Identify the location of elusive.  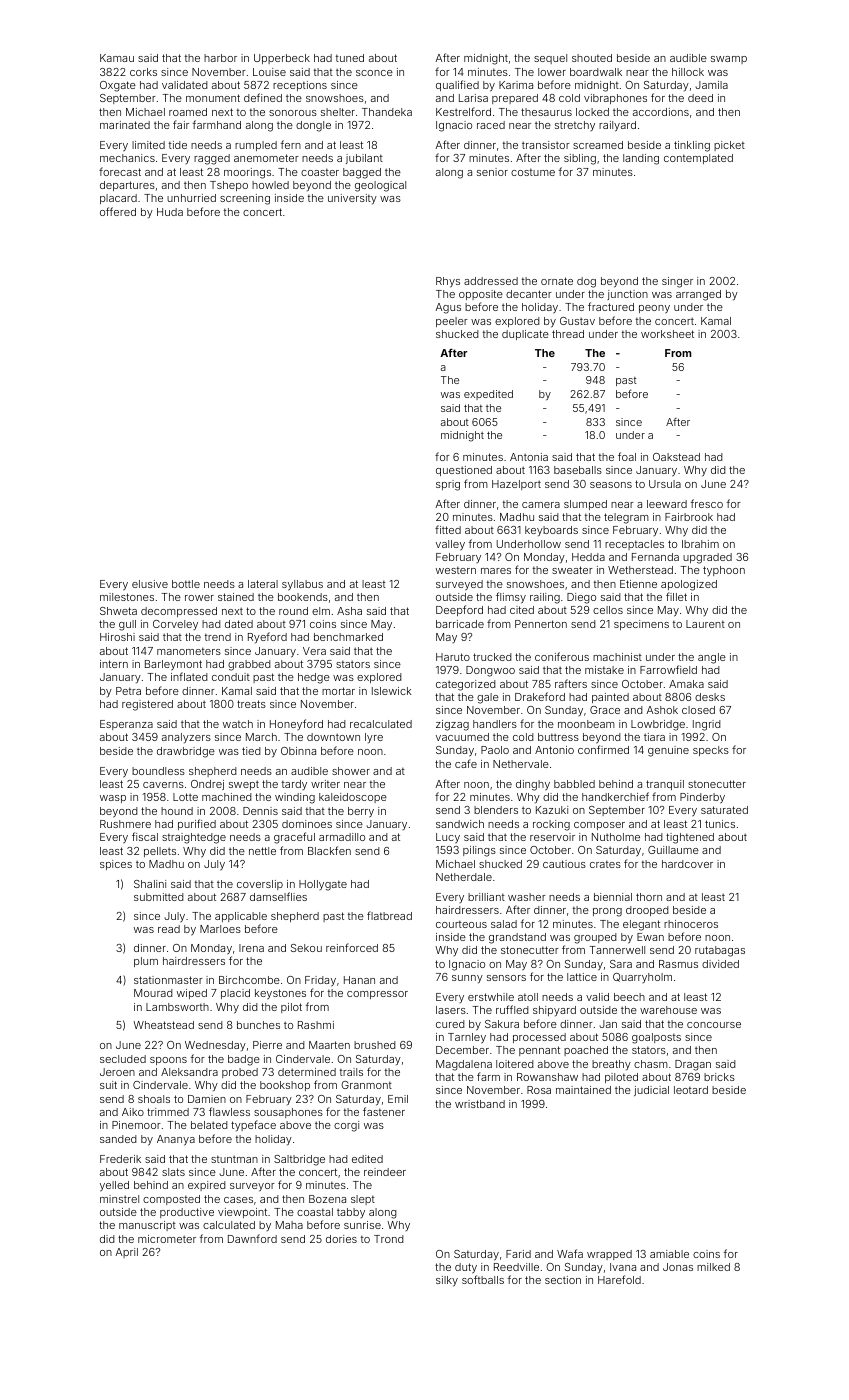
(150, 584).
